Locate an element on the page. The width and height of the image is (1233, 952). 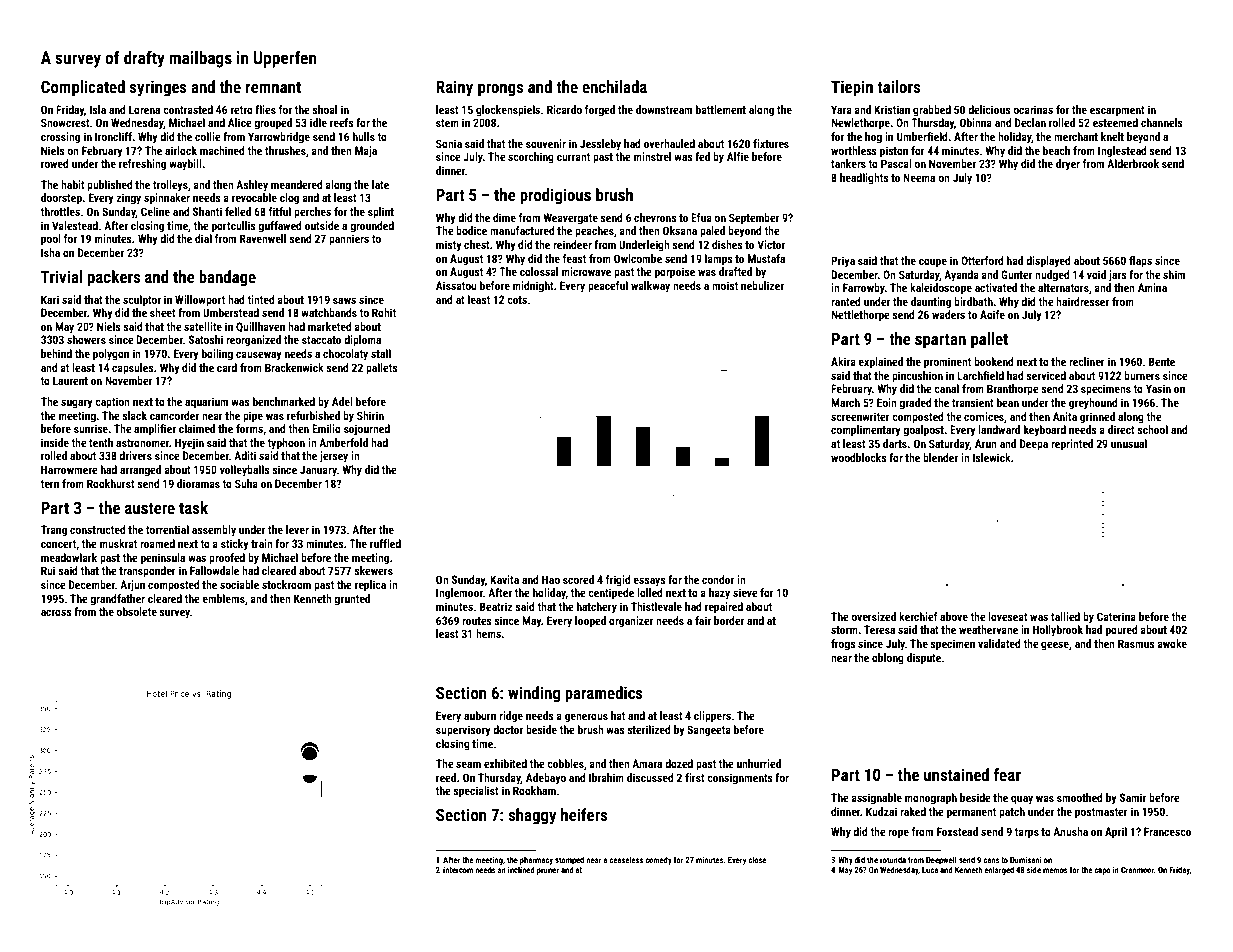
loveseat is located at coordinates (1008, 616).
